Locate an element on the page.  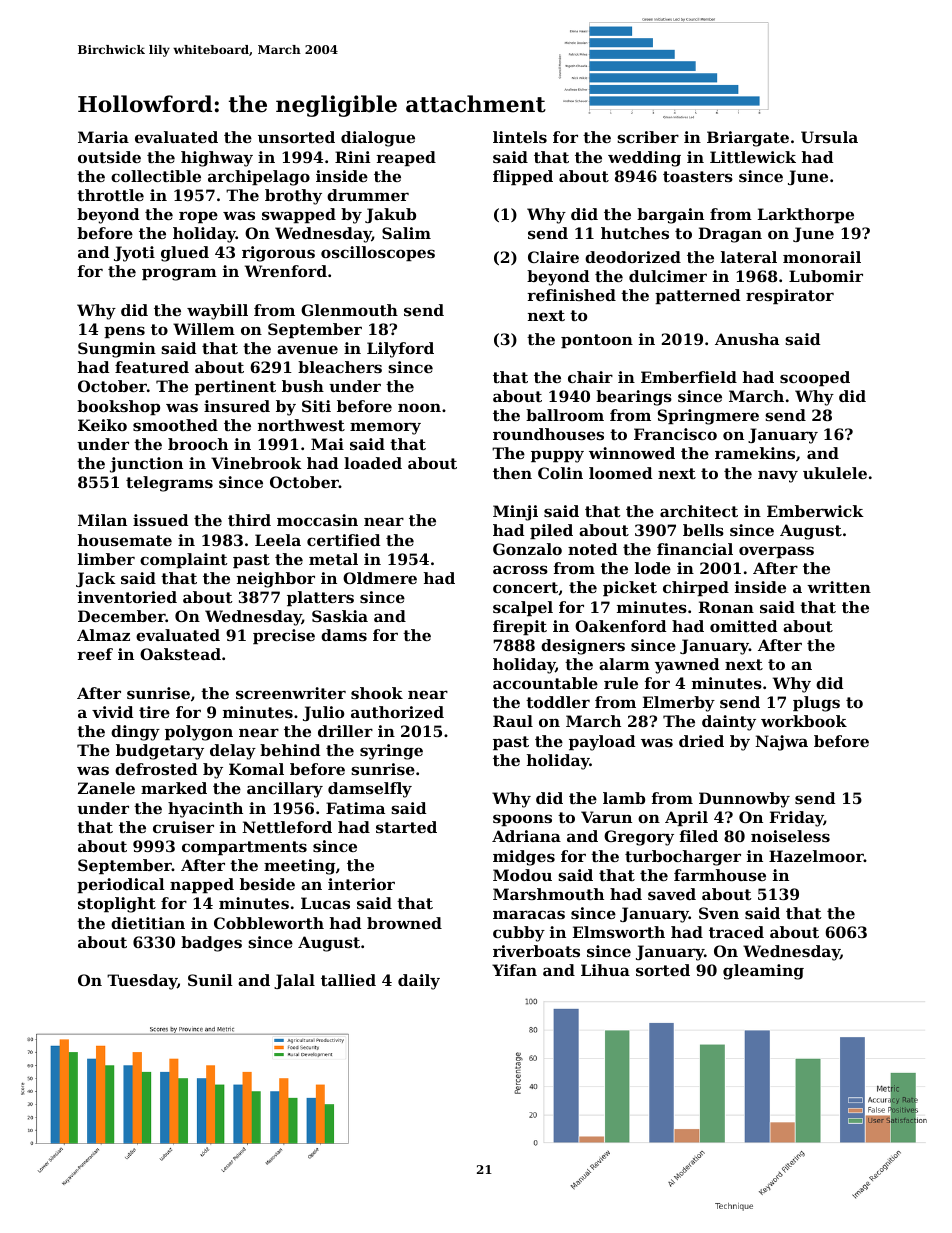
overpass is located at coordinates (776, 552).
